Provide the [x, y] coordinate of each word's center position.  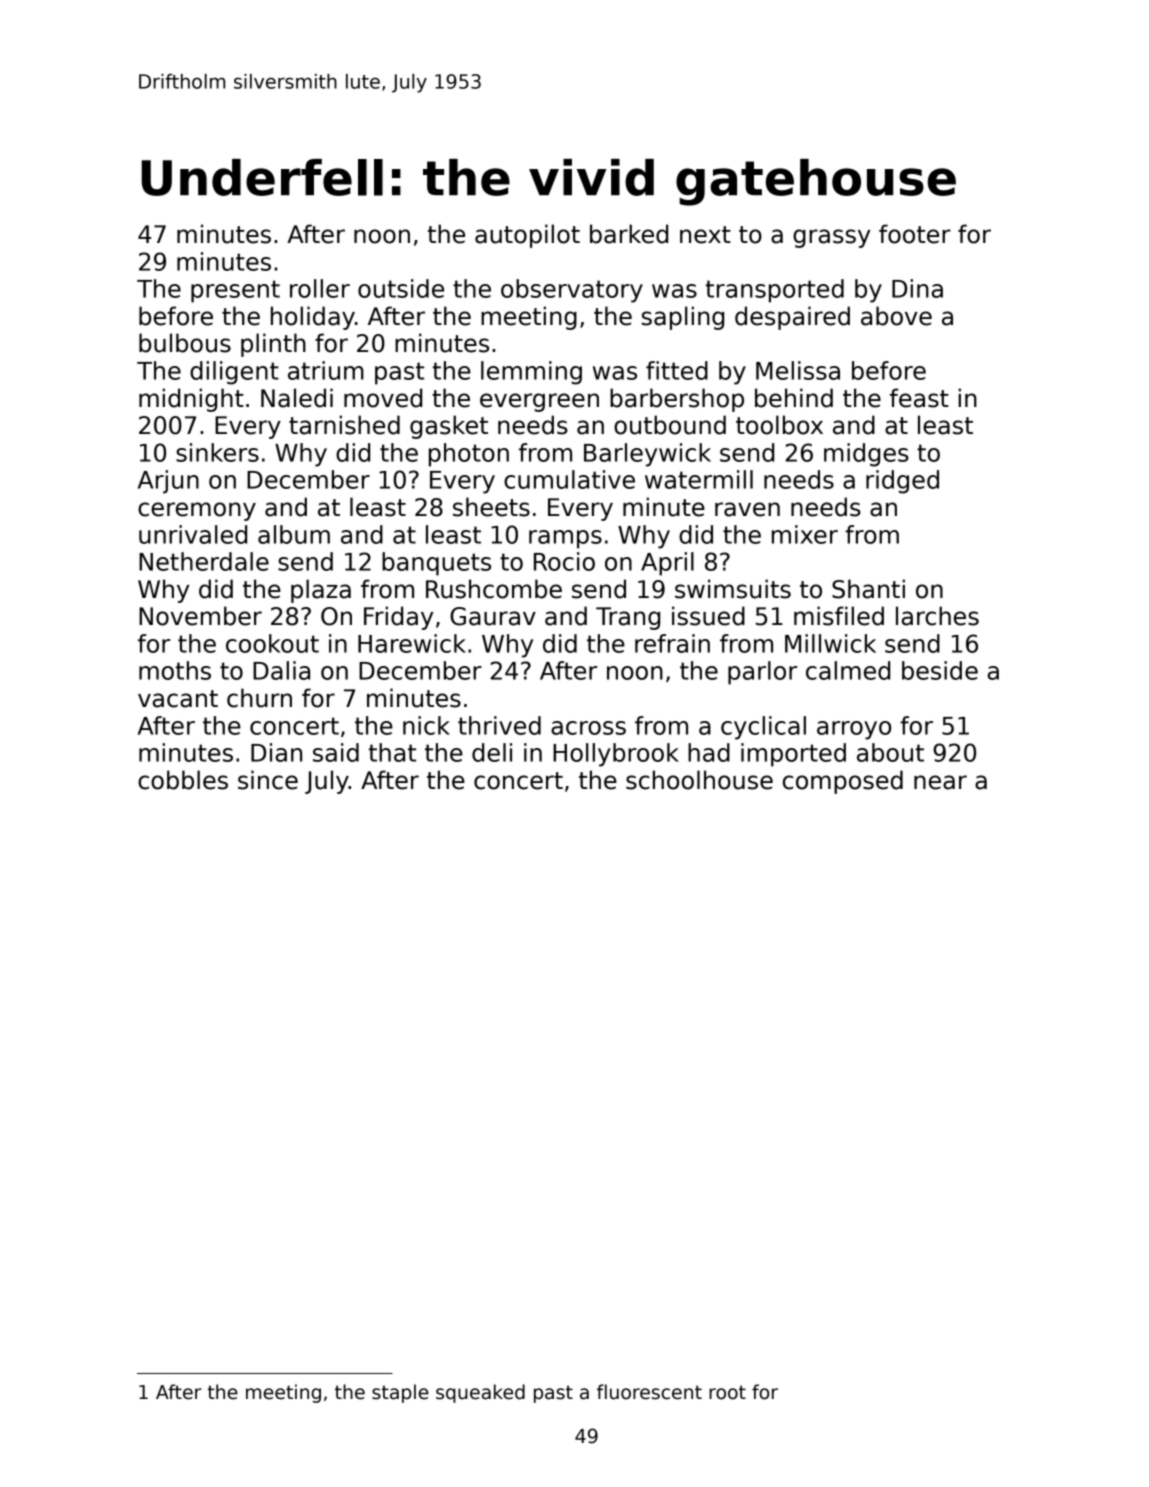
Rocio [564, 561]
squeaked [480, 1393]
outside [401, 288]
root [727, 1392]
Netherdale [204, 561]
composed [843, 782]
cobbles [183, 780]
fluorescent [649, 1392]
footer [915, 234]
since [268, 780]
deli [492, 752]
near [940, 782]
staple [400, 1393]
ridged [902, 482]
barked [629, 234]
